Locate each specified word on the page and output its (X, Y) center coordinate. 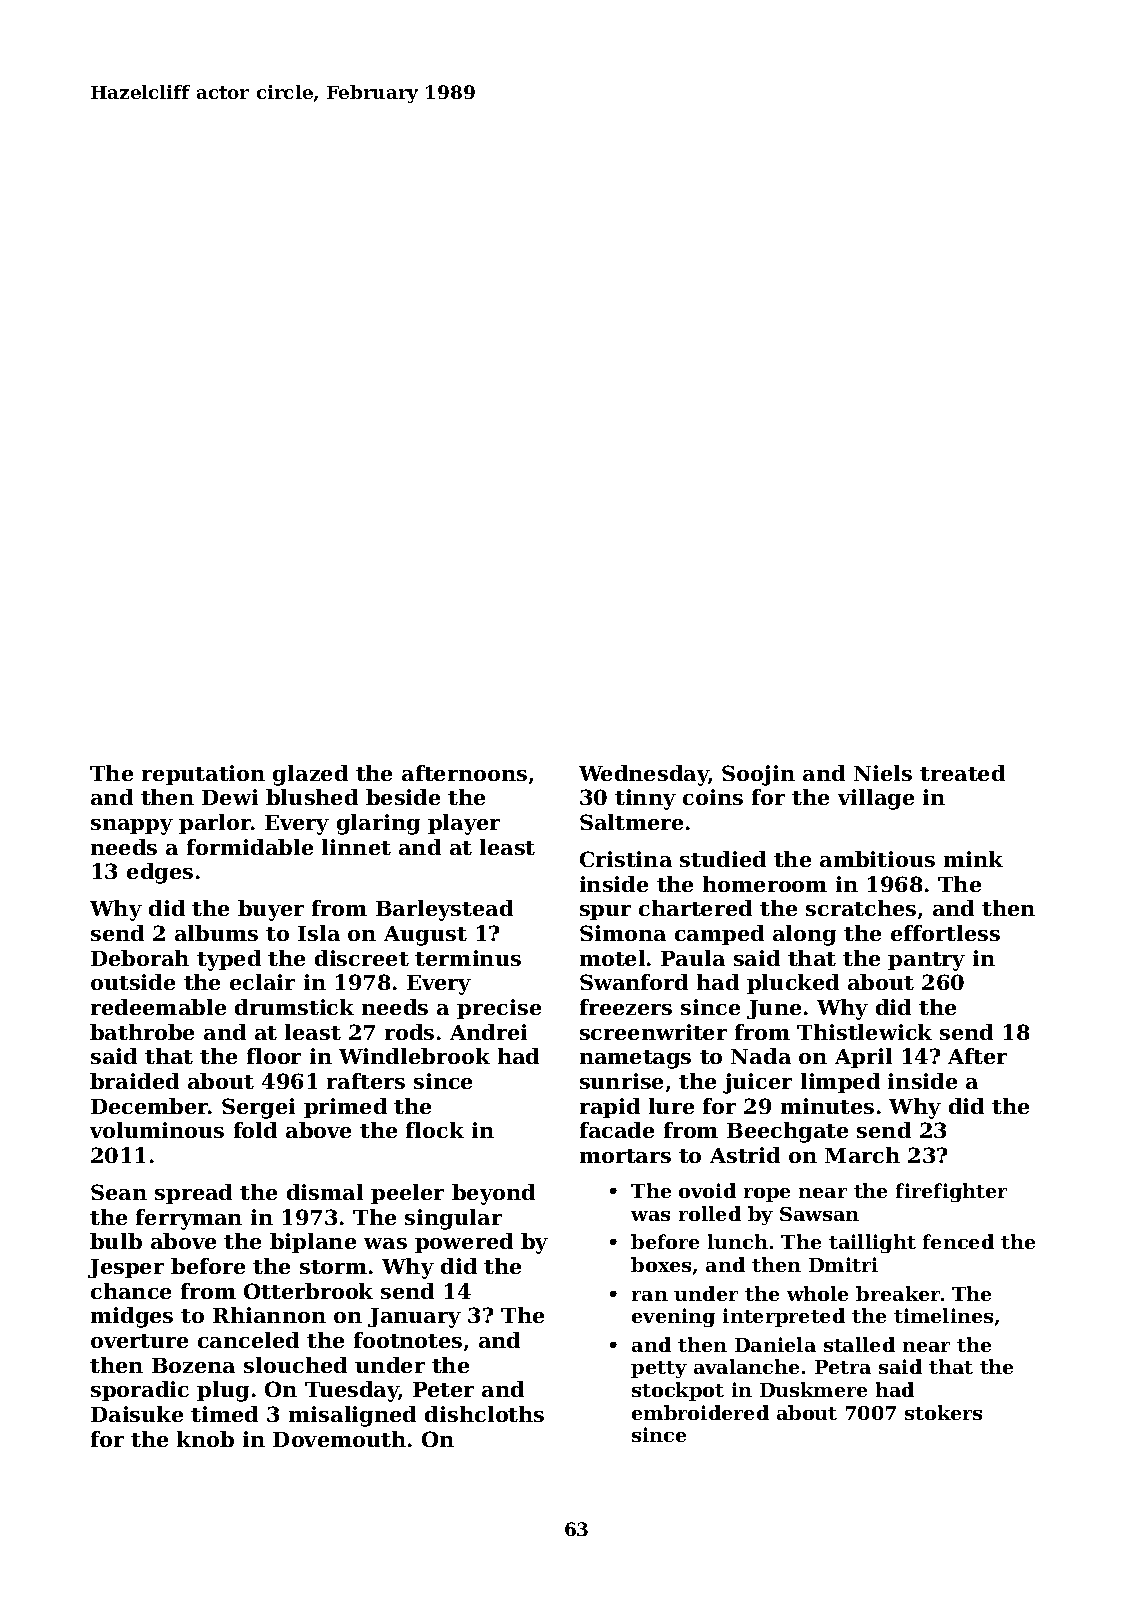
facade (617, 1130)
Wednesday (644, 775)
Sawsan (819, 1214)
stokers (943, 1412)
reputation (203, 775)
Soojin (758, 775)
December (150, 1106)
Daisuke (137, 1414)
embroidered (700, 1412)
